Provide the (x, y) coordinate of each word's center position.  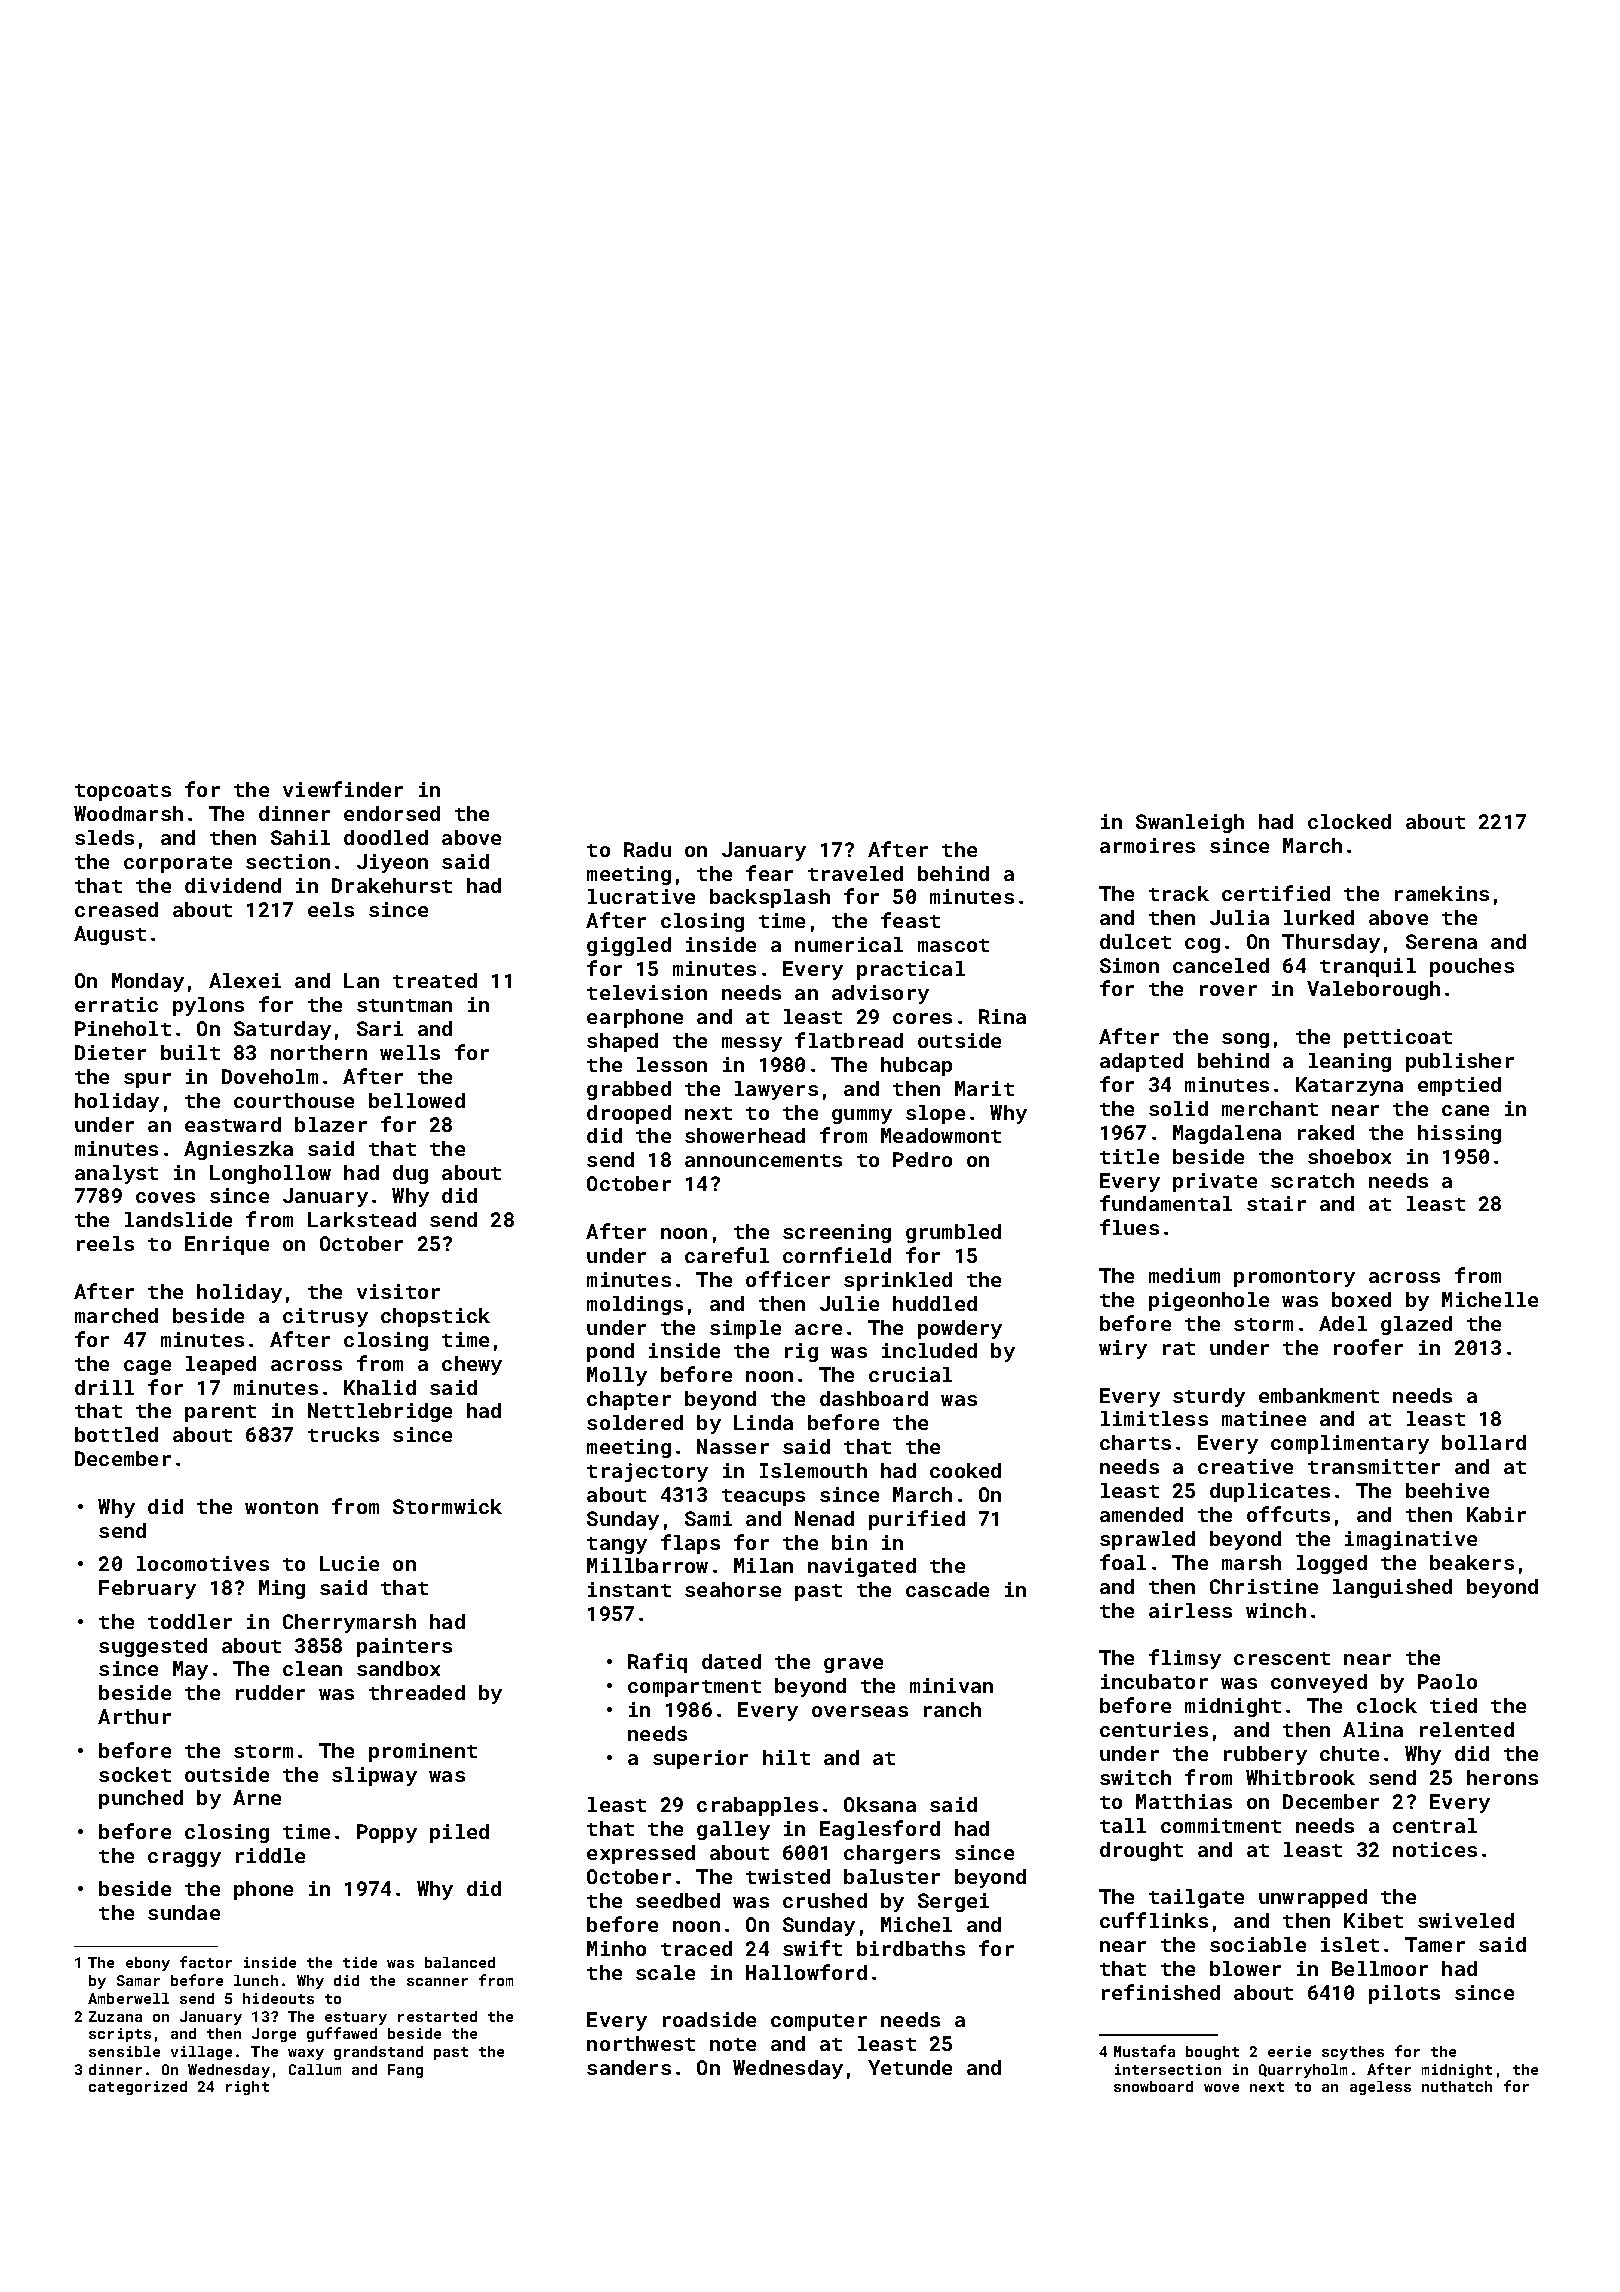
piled (459, 1833)
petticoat (1398, 1038)
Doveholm (270, 1076)
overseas (860, 1711)
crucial (910, 1374)
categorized (138, 2088)
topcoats (123, 792)
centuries (1154, 1729)
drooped (629, 1114)
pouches (1472, 967)
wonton (281, 1507)
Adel (1343, 1323)
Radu (647, 849)
